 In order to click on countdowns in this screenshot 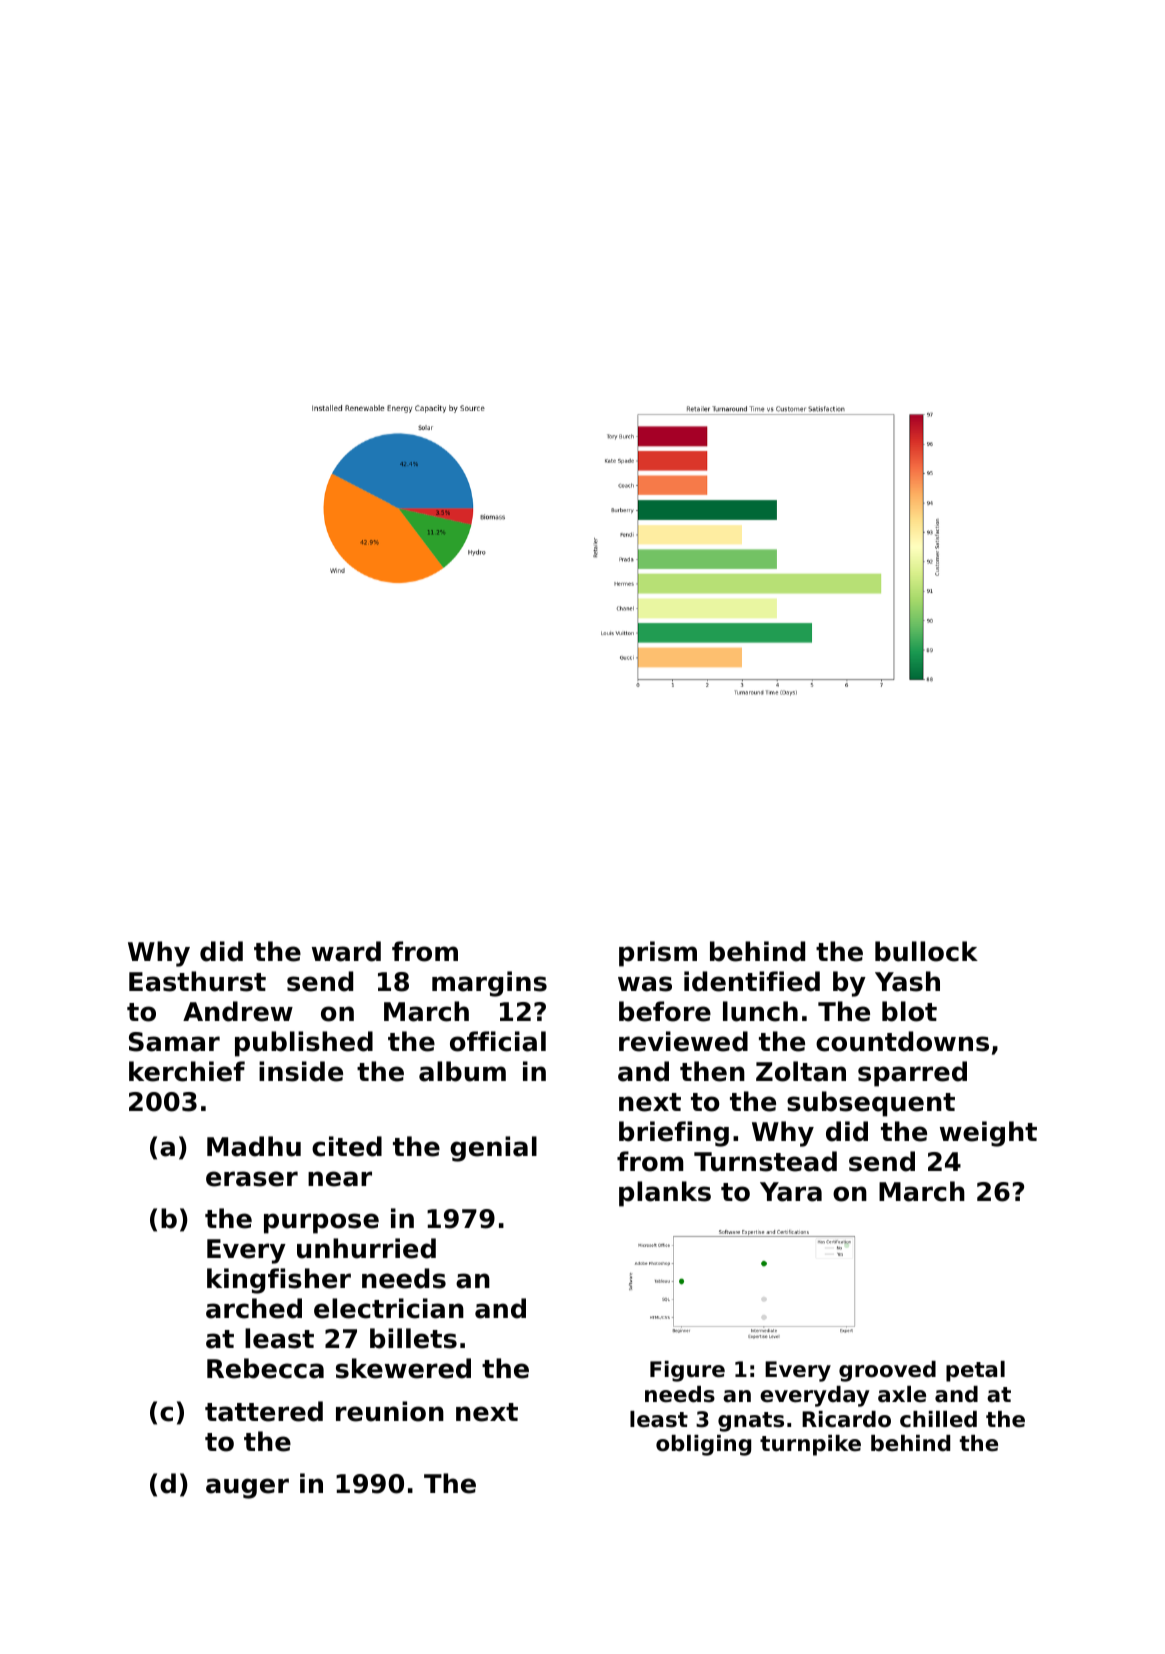, I will do `click(902, 1041)`.
